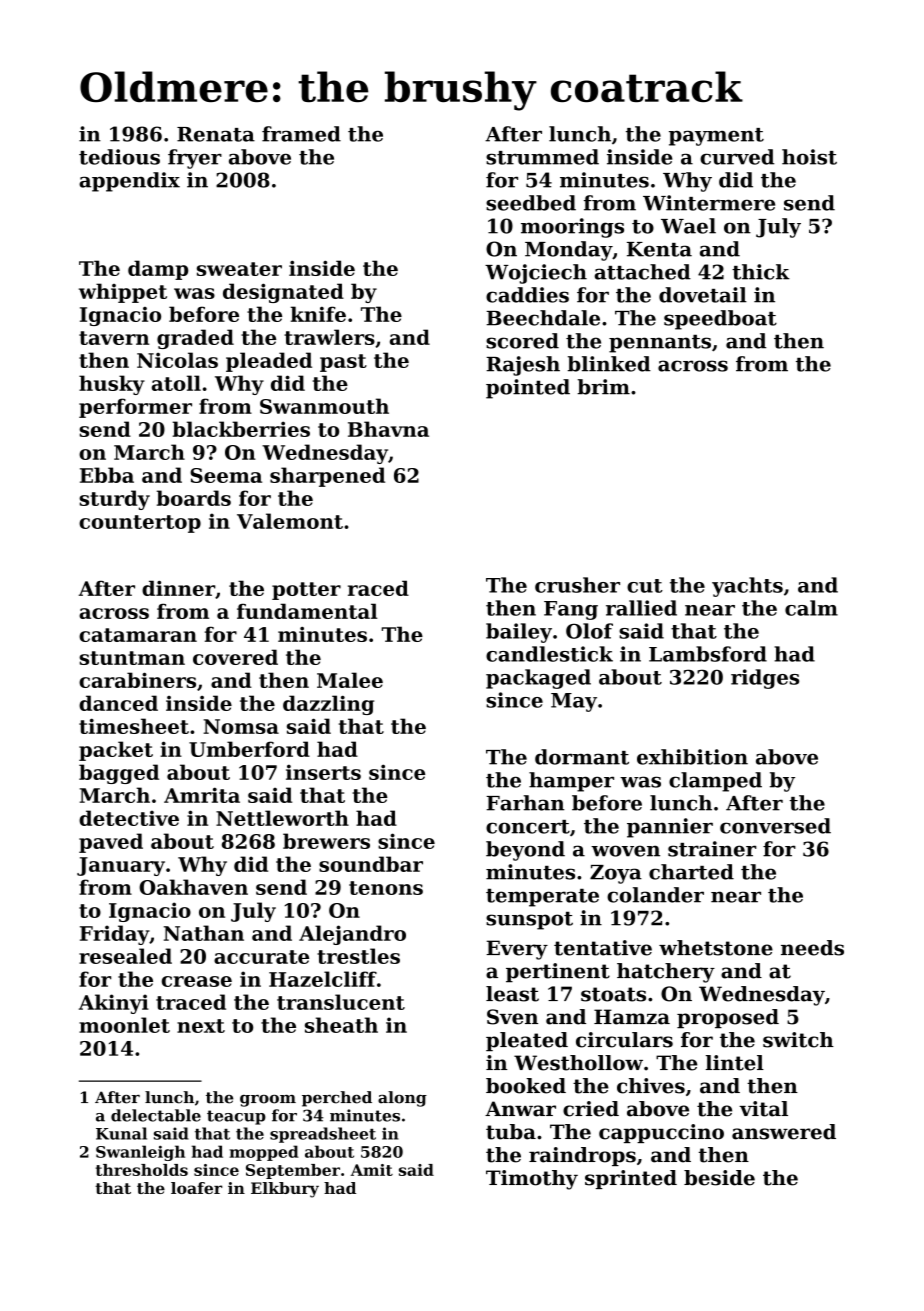 Image resolution: width=924 pixels, height=1311 pixels. I want to click on payment, so click(716, 137).
